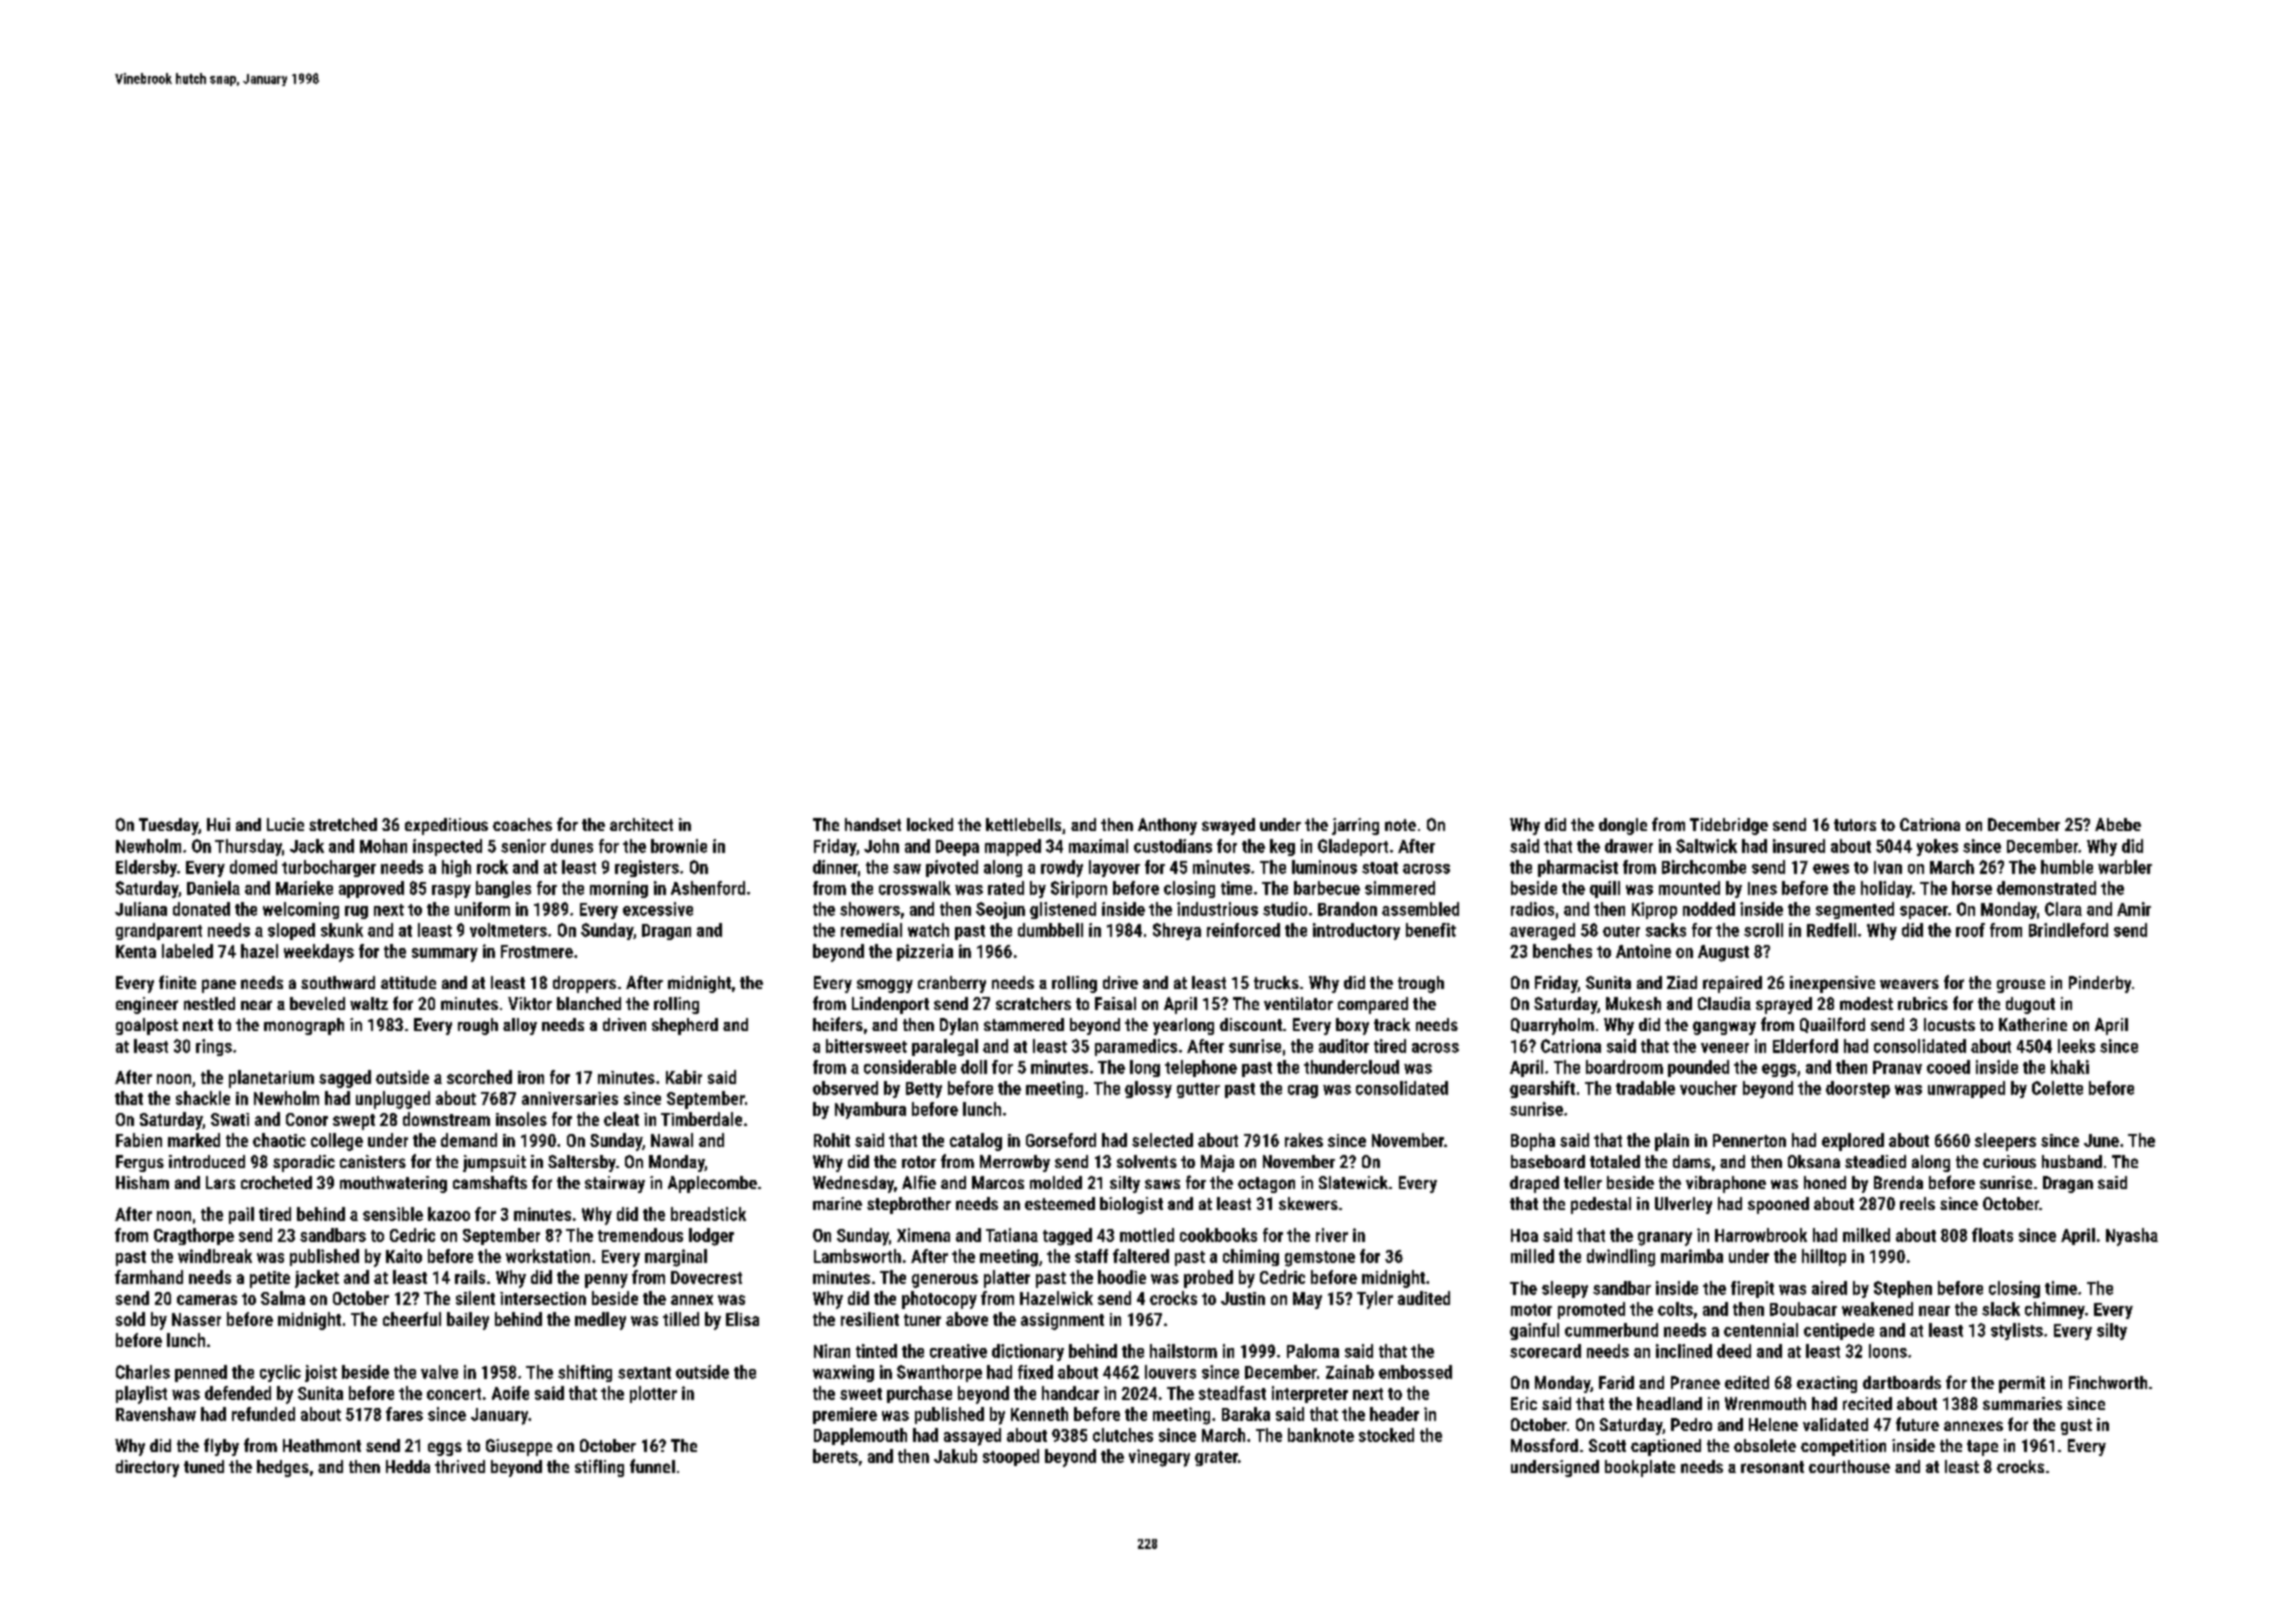 The height and width of the document is (1608, 2274). What do you see at coordinates (2125, 867) in the document?
I see `warbler` at bounding box center [2125, 867].
